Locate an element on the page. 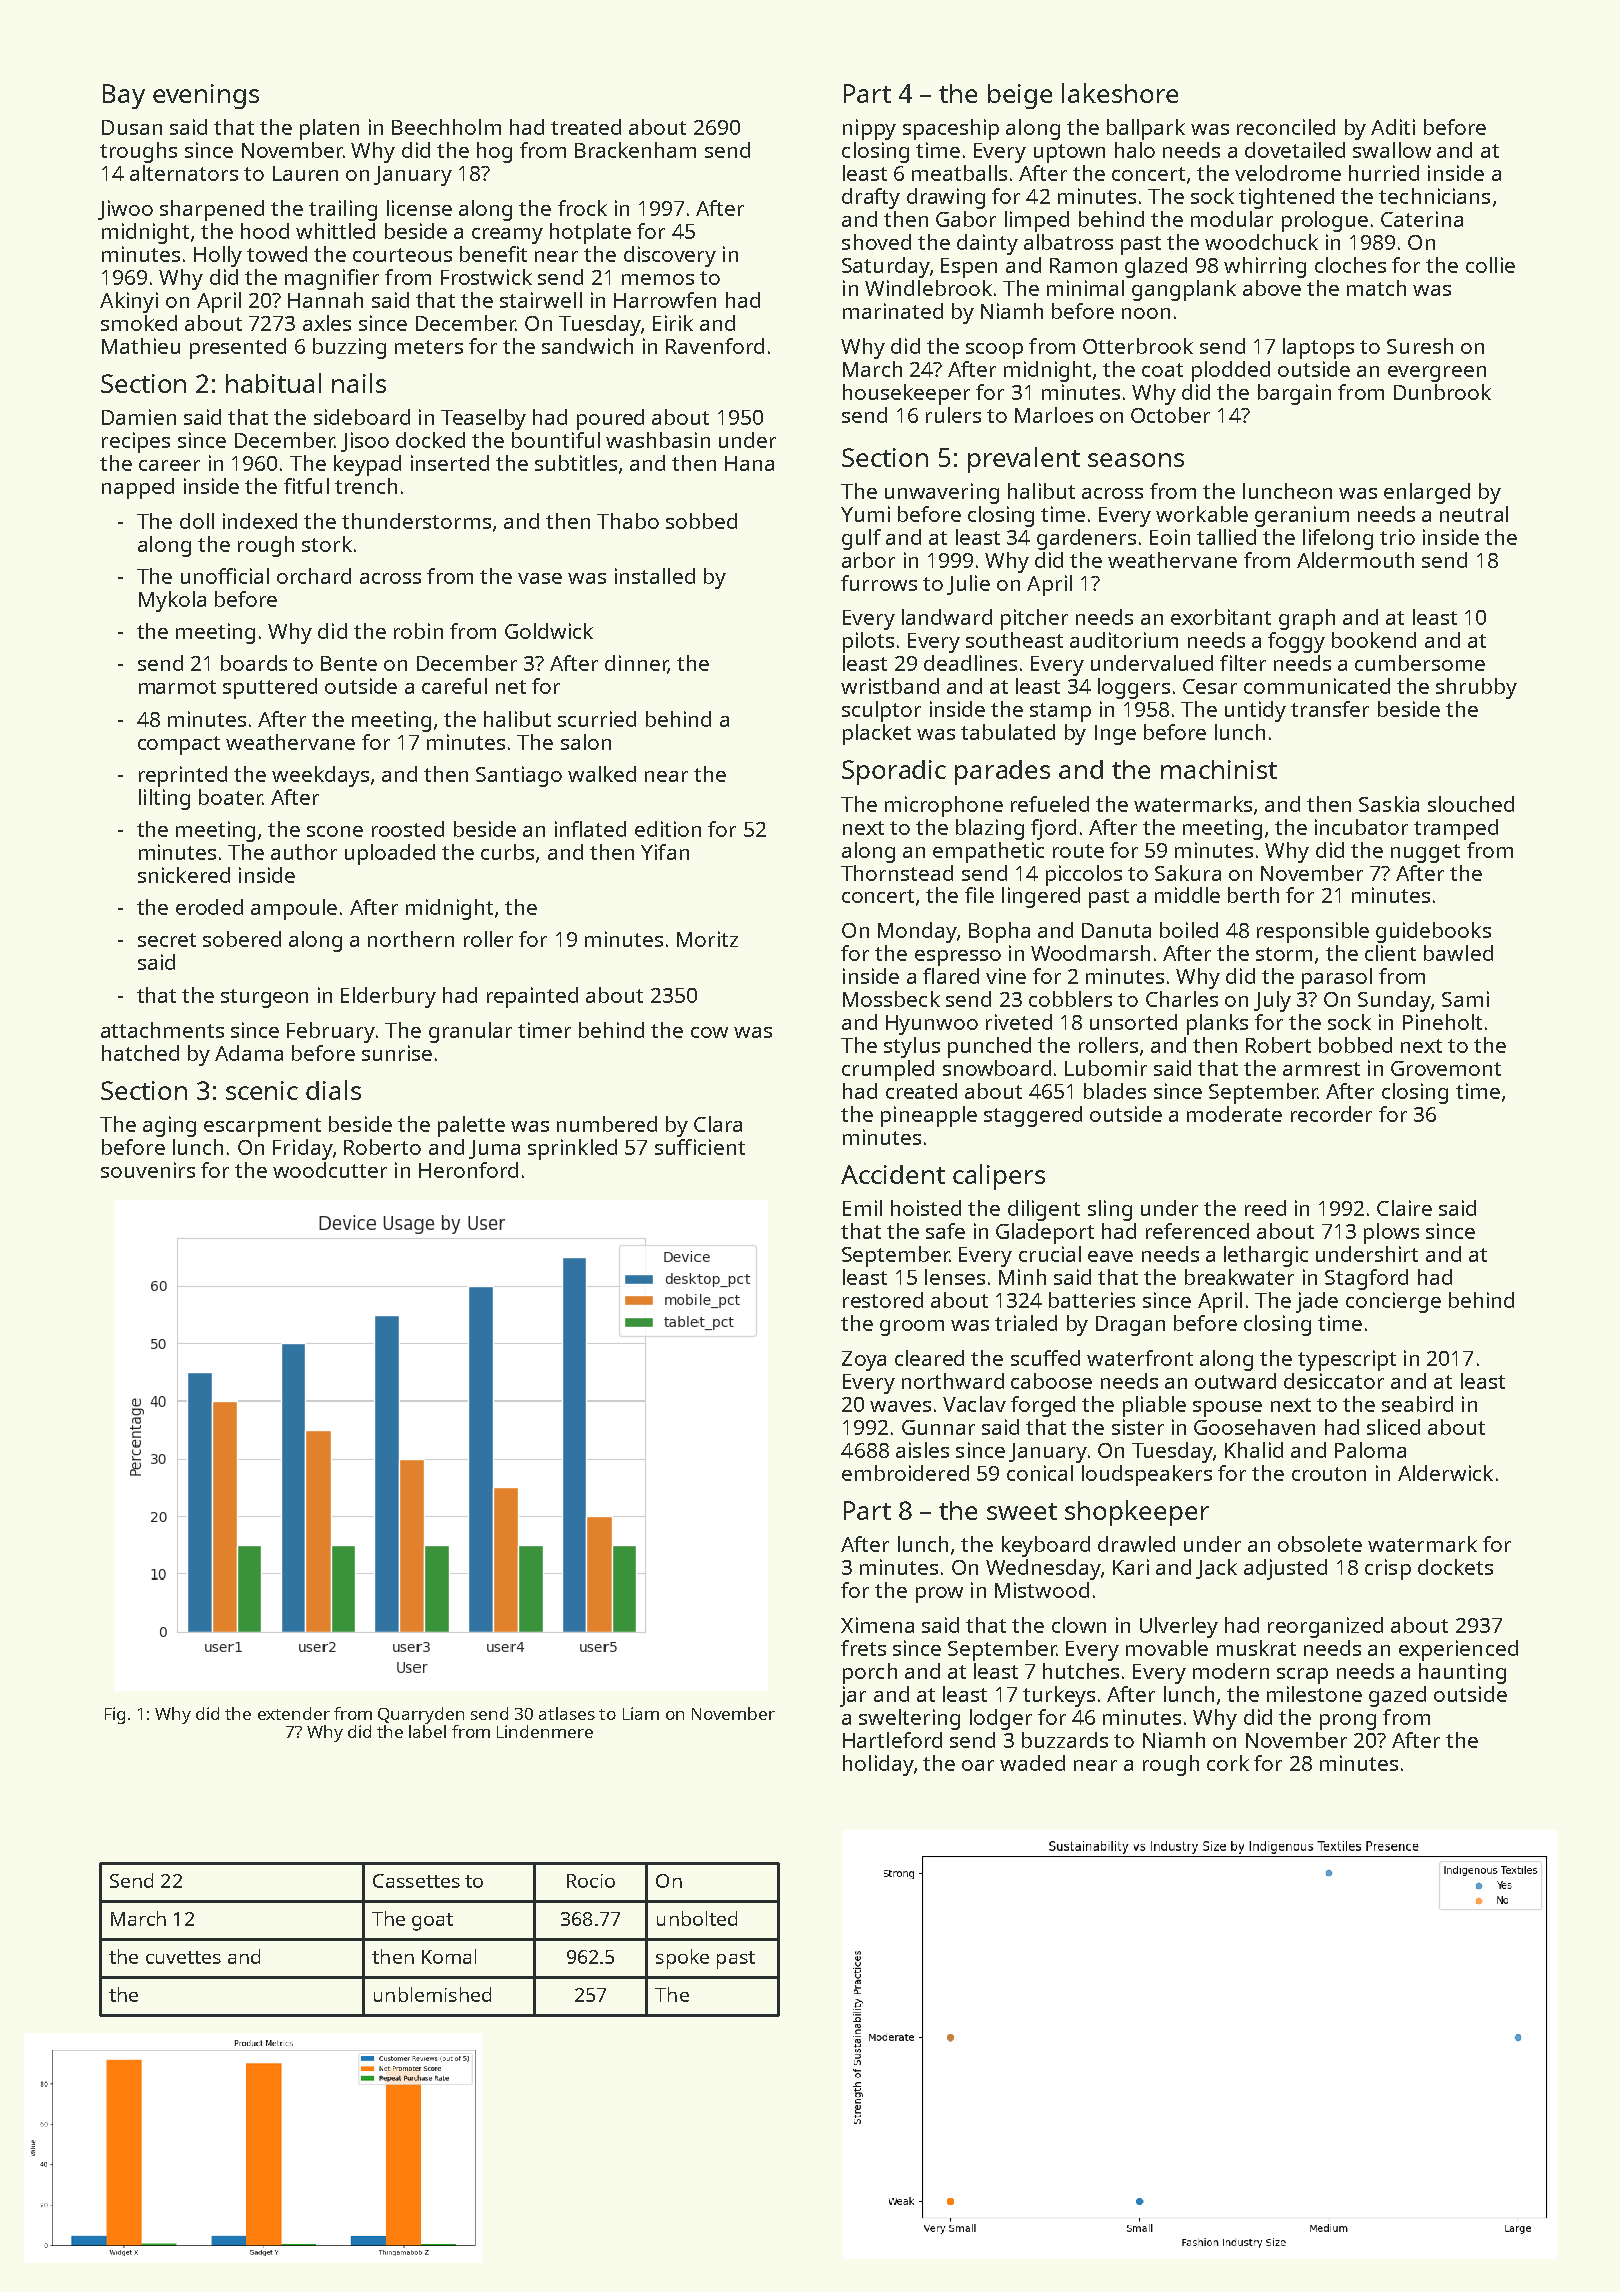  unblemished is located at coordinates (432, 1994).
